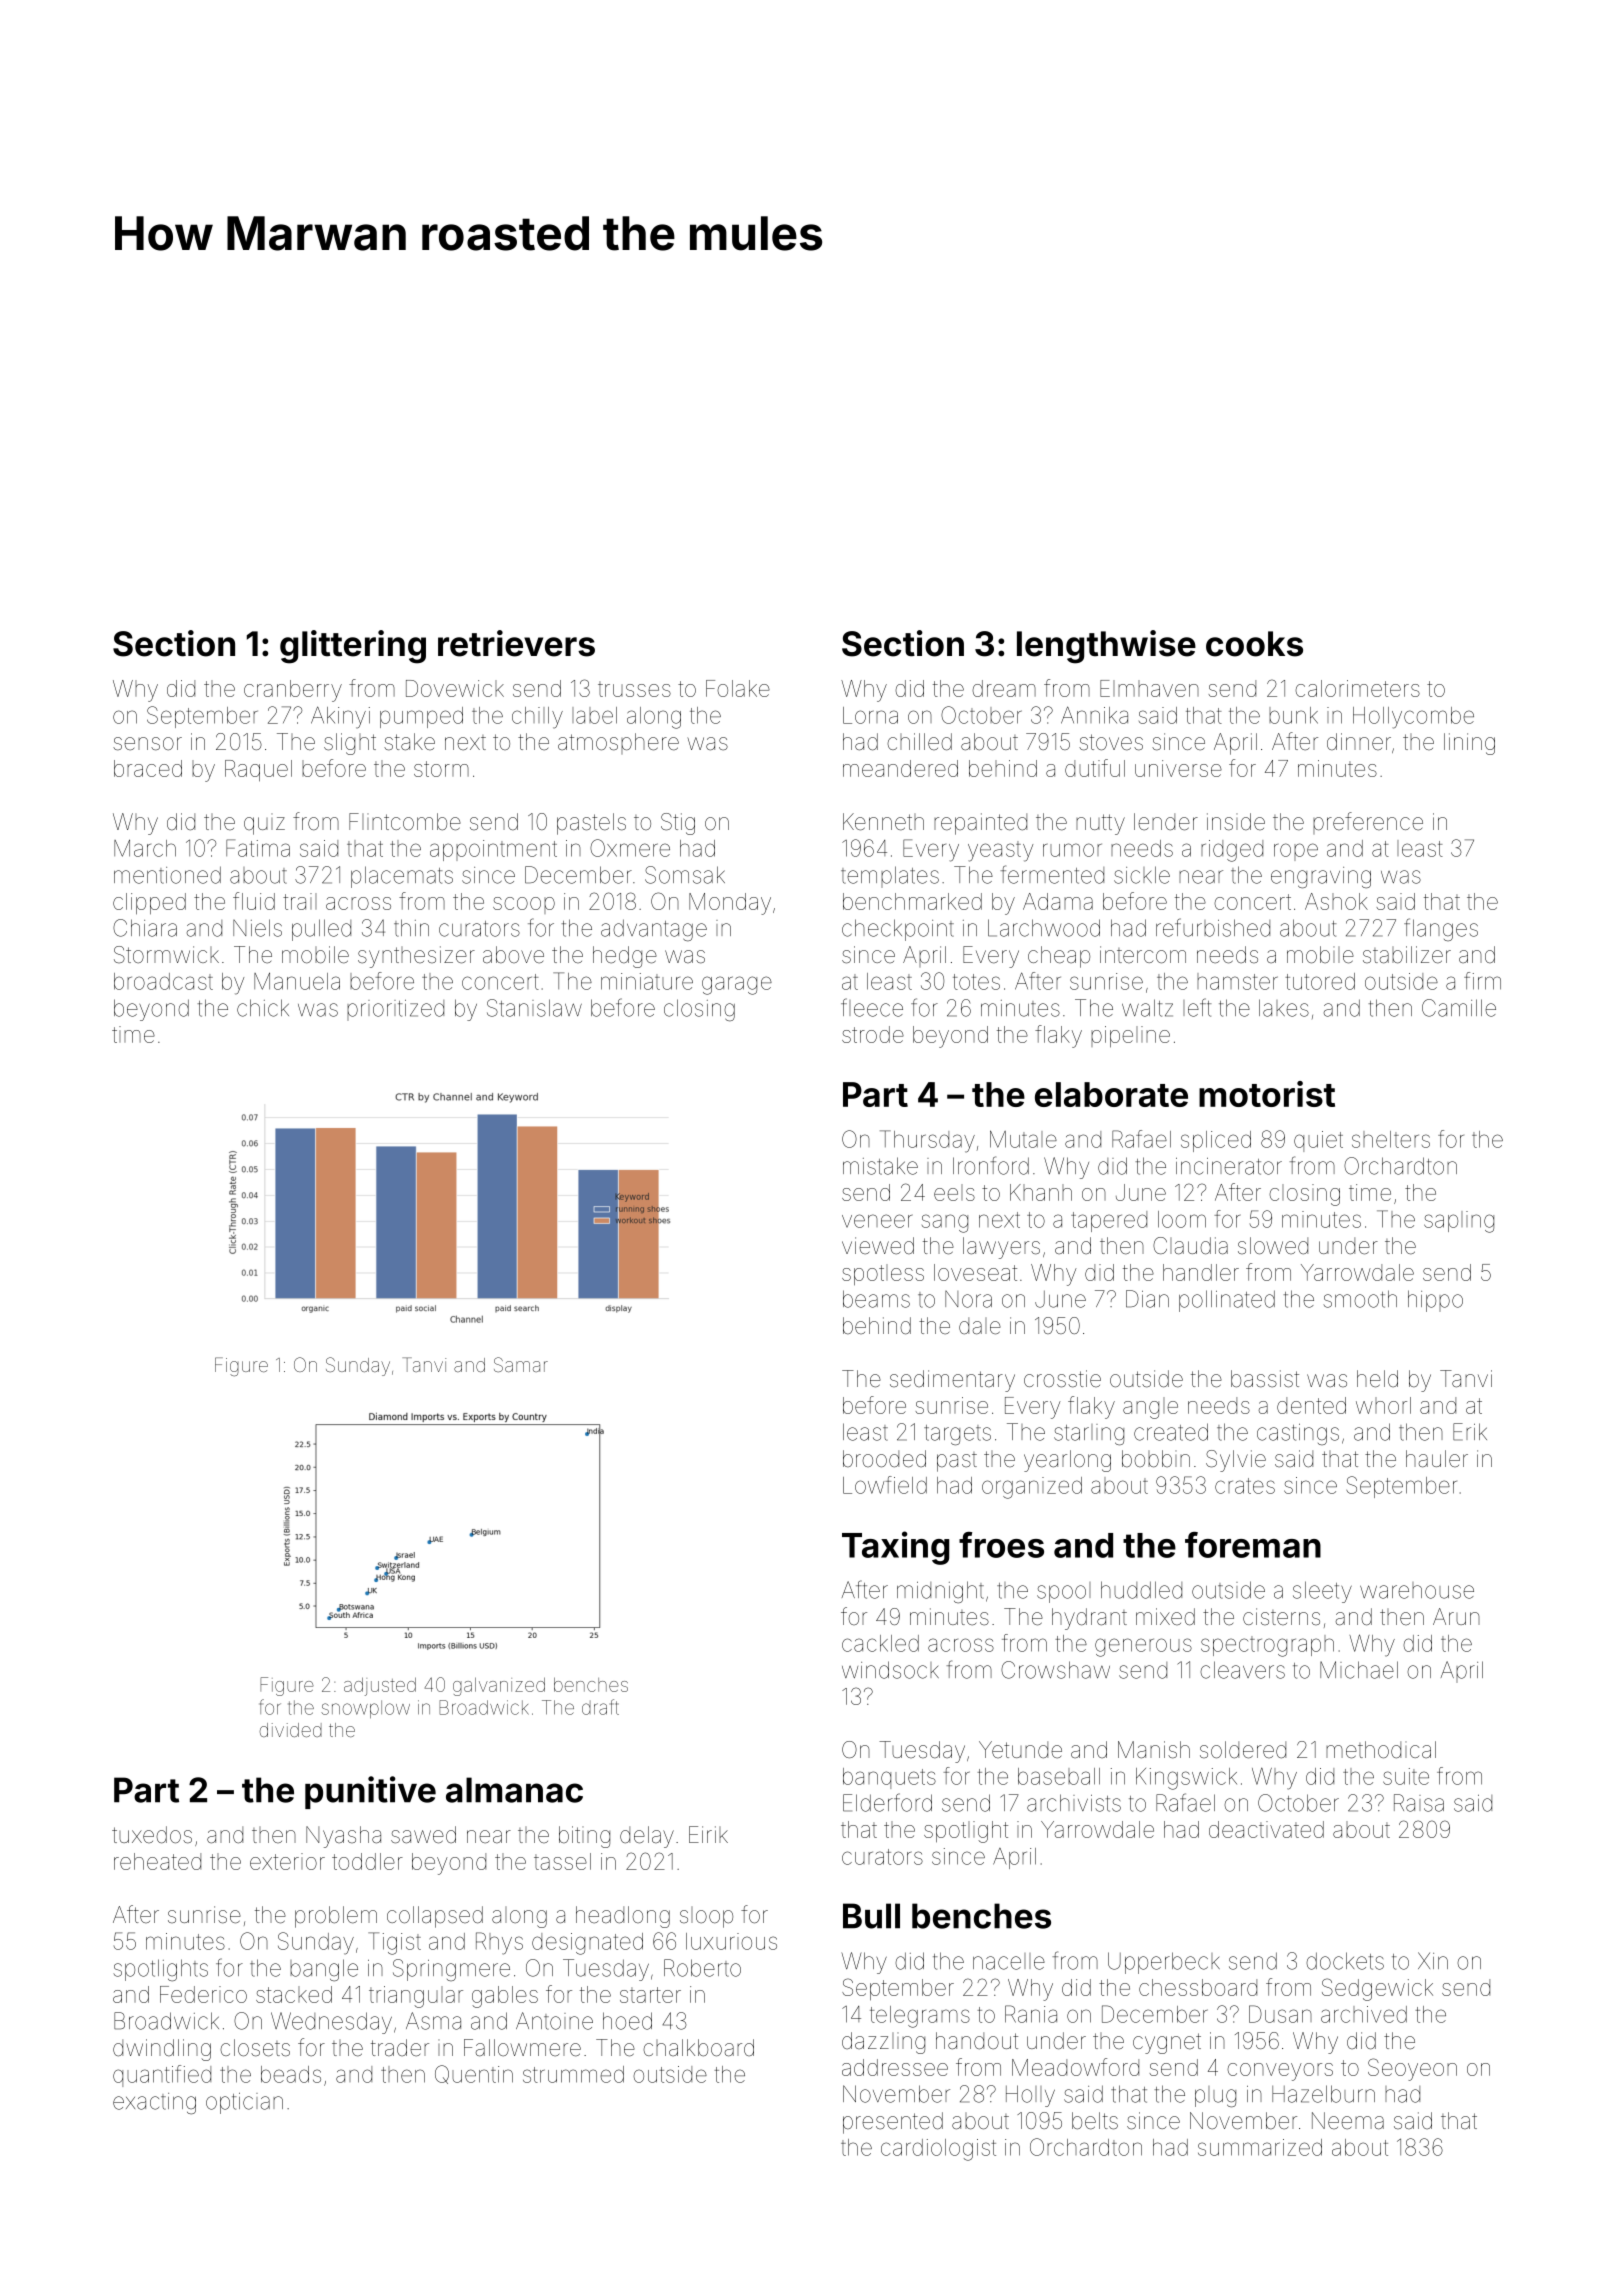 This document has width=1620, height=2292. Describe the element at coordinates (416, 1997) in the document. I see `triangular` at that location.
